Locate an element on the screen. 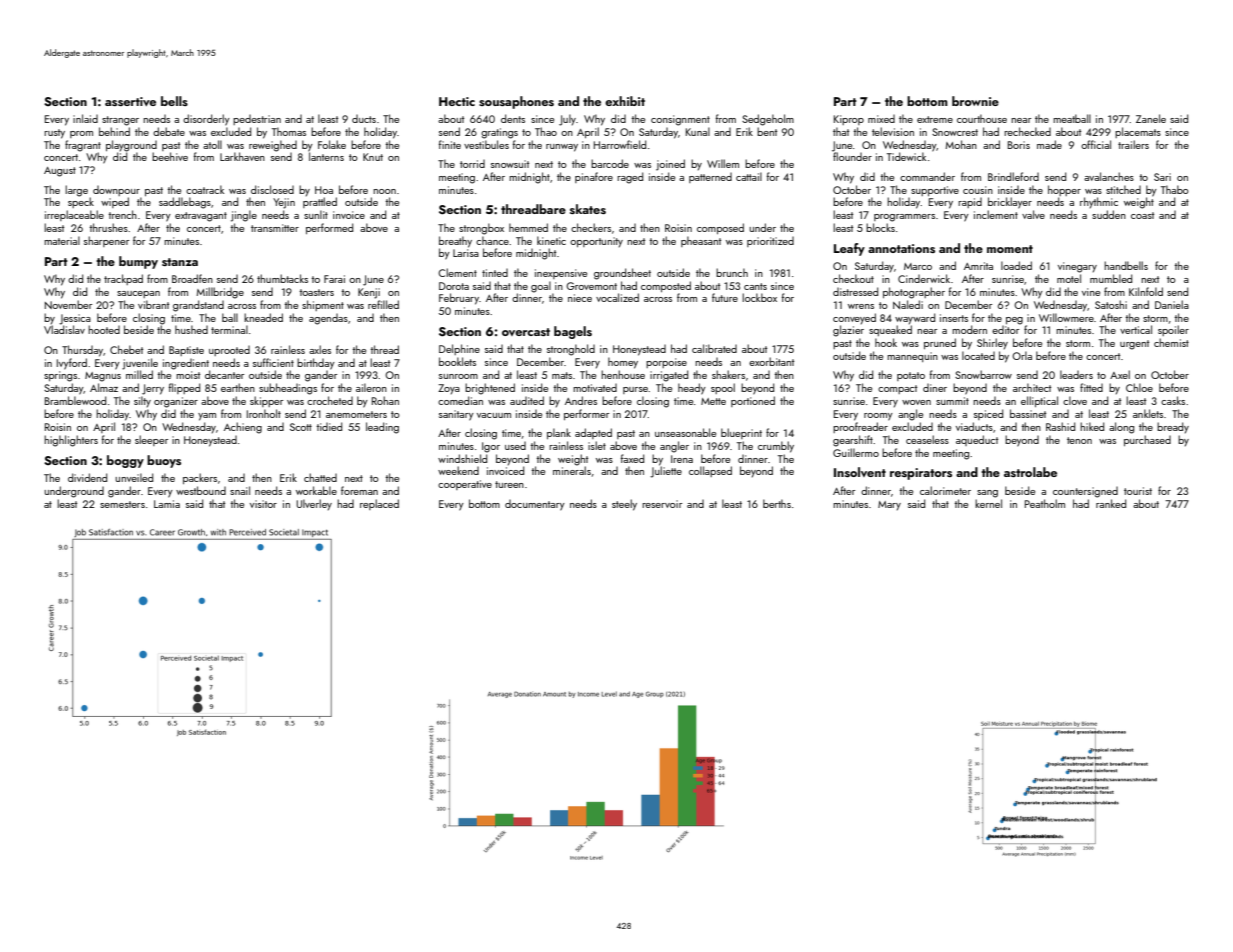 Image resolution: width=1233 pixels, height=952 pixels. Irena is located at coordinates (682, 459).
